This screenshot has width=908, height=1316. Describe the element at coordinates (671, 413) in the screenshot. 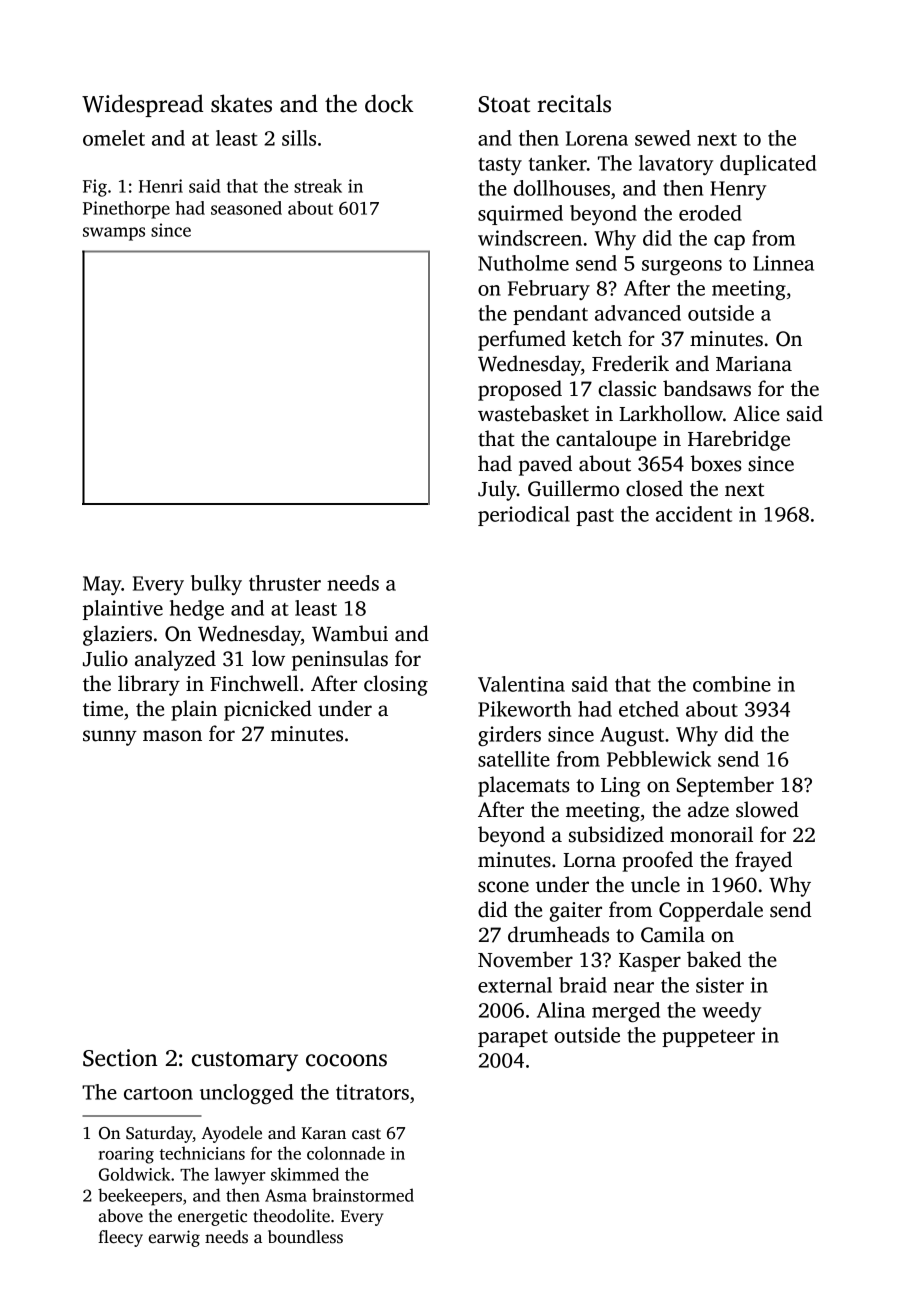

I see `Larkhollow` at that location.
